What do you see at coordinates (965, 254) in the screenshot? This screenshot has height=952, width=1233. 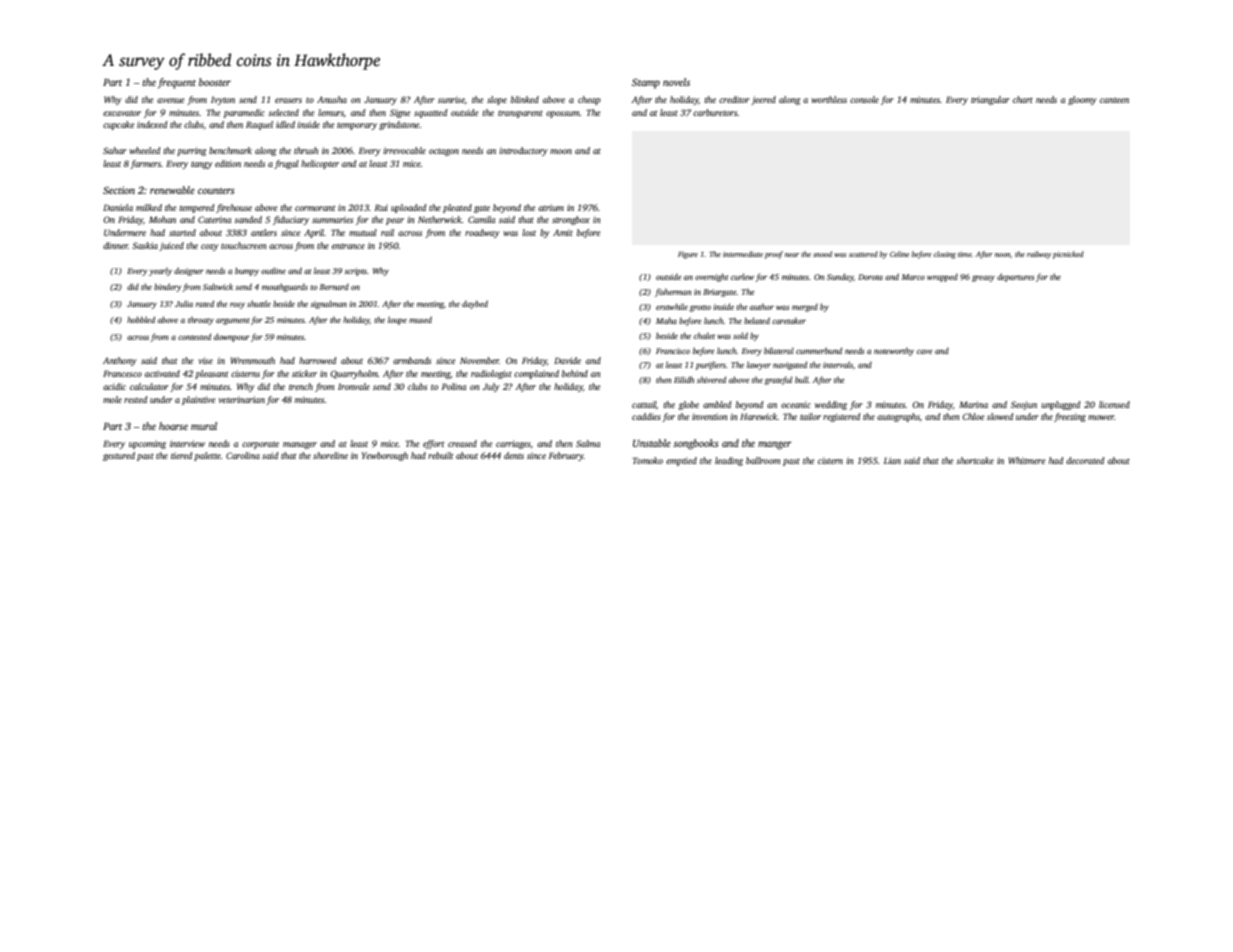 I see `time` at bounding box center [965, 254].
